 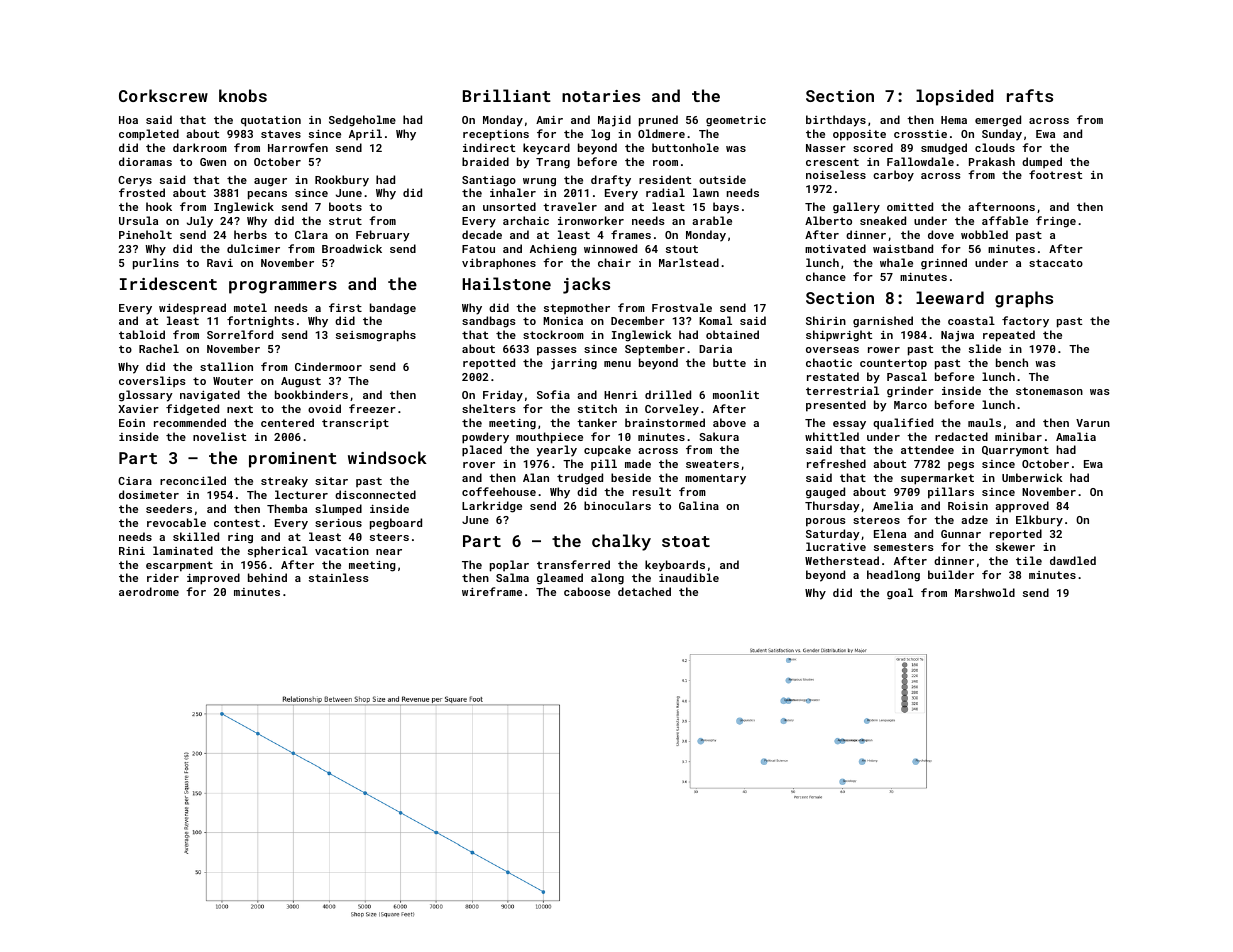 I want to click on staccato, so click(x=1056, y=263).
